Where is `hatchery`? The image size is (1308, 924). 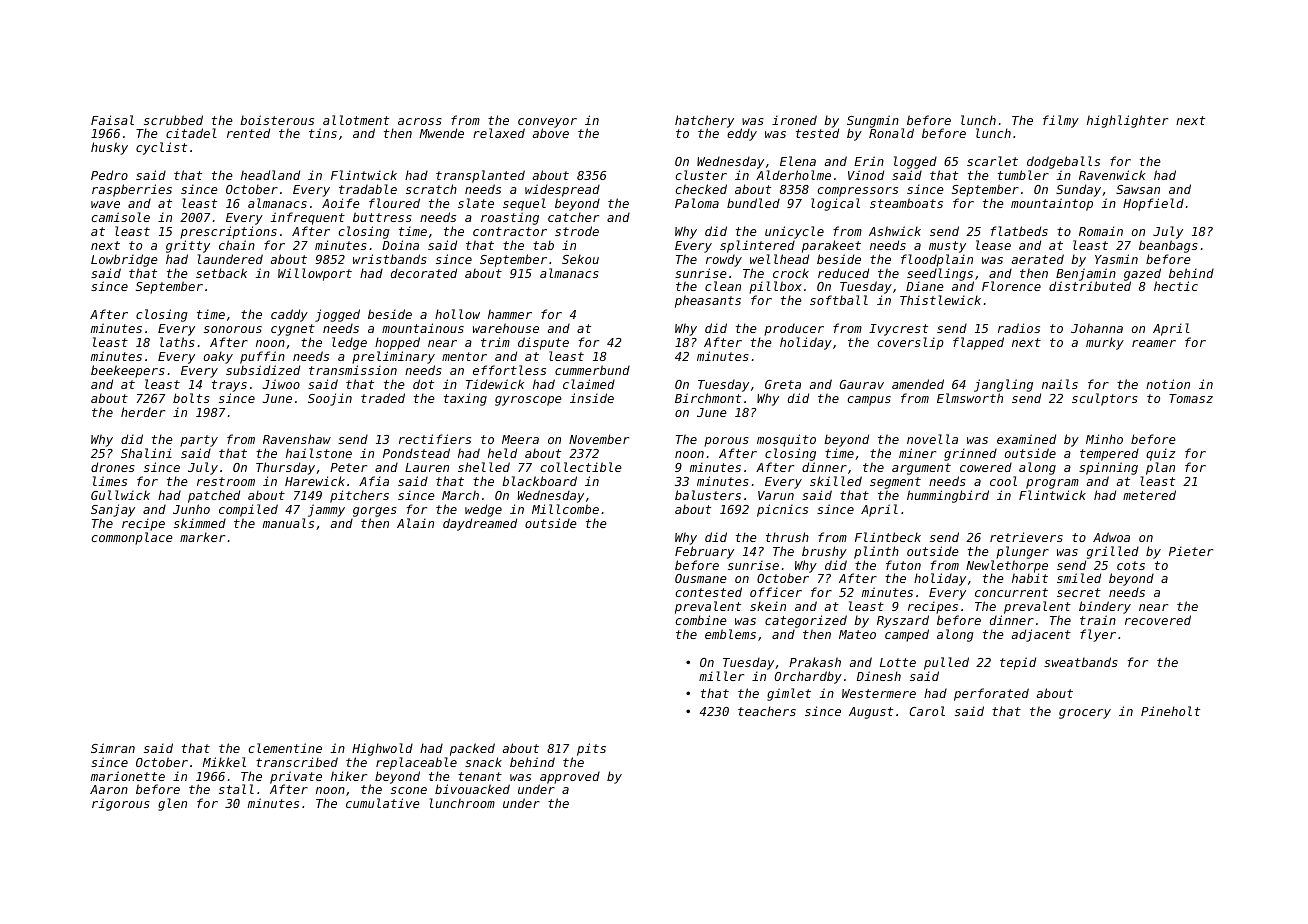 hatchery is located at coordinates (704, 122).
